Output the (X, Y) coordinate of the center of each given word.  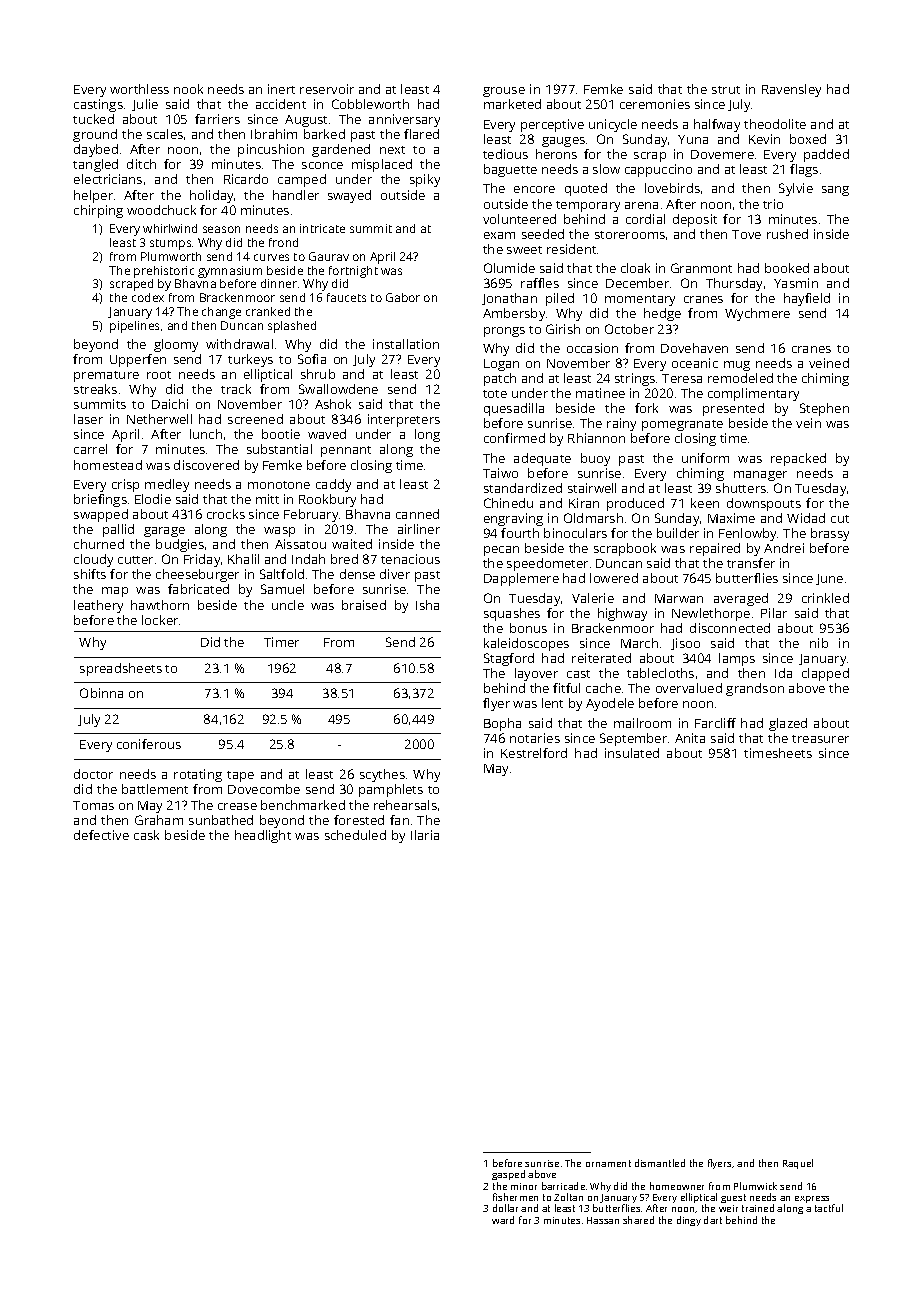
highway (622, 614)
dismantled (660, 1163)
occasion (592, 348)
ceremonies (655, 104)
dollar (505, 1208)
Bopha (502, 724)
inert (281, 89)
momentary (640, 300)
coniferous (149, 744)
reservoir (327, 89)
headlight (263, 836)
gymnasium (230, 272)
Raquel (798, 1164)
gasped (508, 1175)
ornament (608, 1163)
